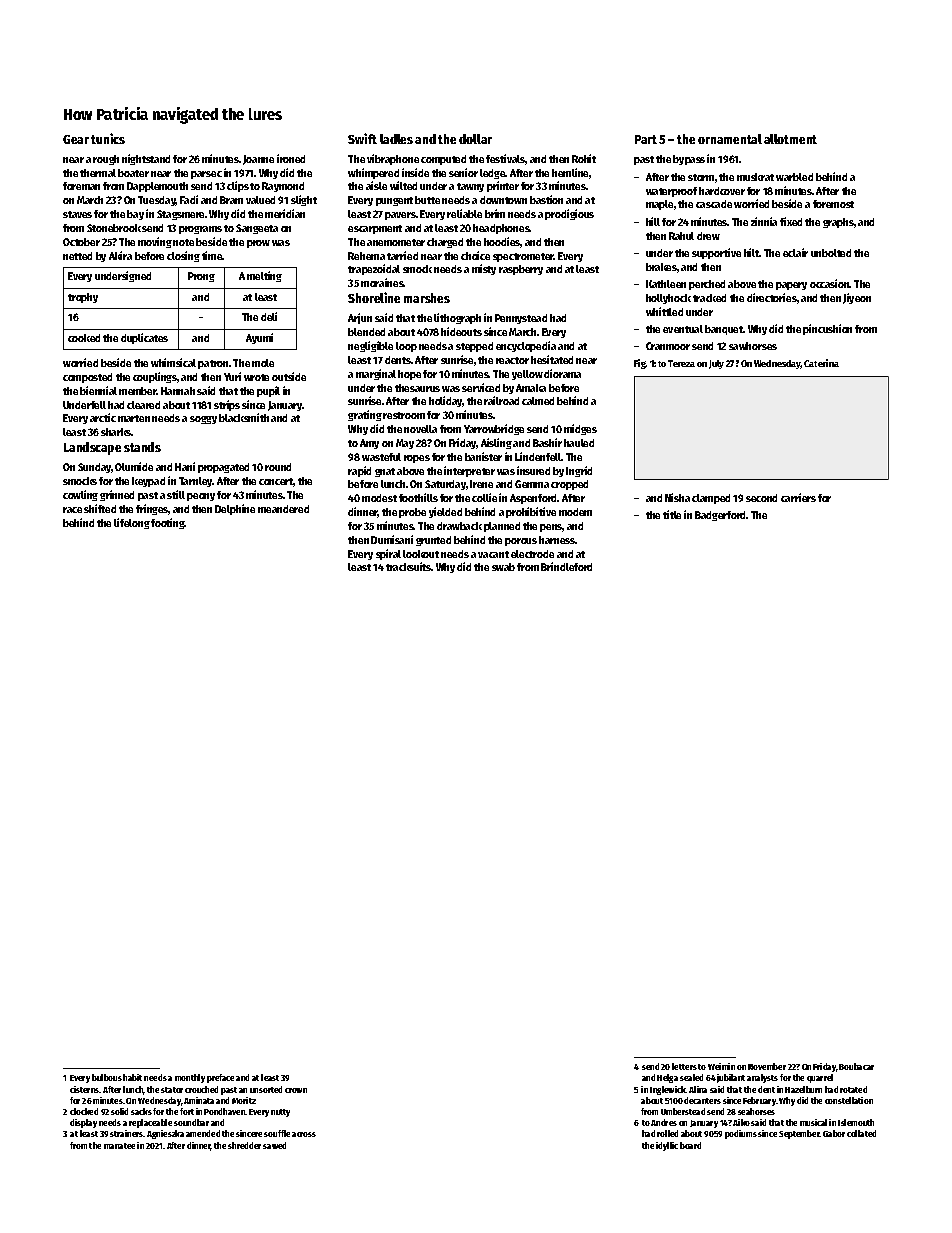  I want to click on vacant, so click(493, 554).
